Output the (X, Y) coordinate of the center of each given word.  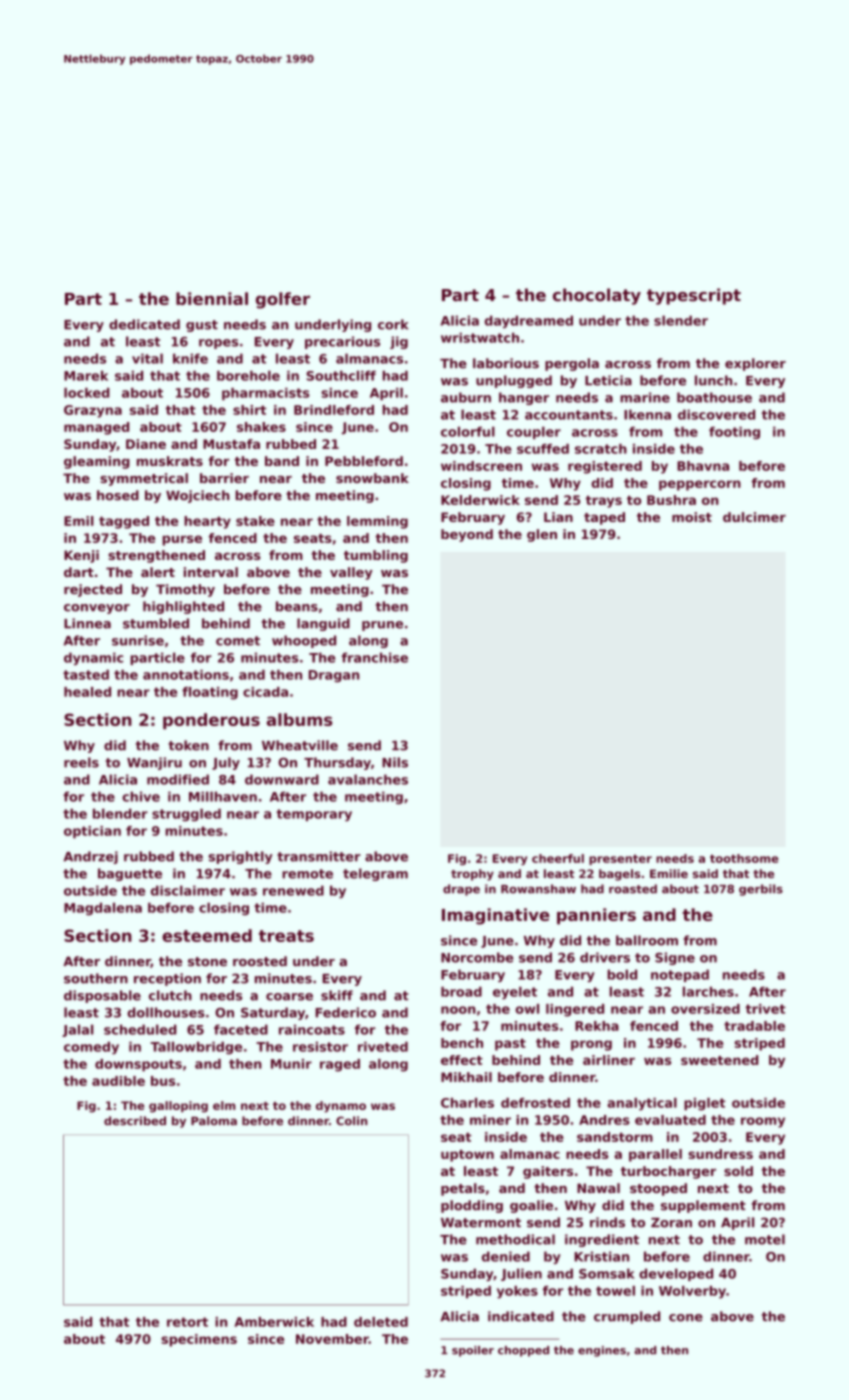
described (135, 1121)
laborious (506, 363)
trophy (472, 875)
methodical (515, 1239)
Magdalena (103, 909)
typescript (694, 296)
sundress (720, 1154)
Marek (86, 375)
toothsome (744, 858)
